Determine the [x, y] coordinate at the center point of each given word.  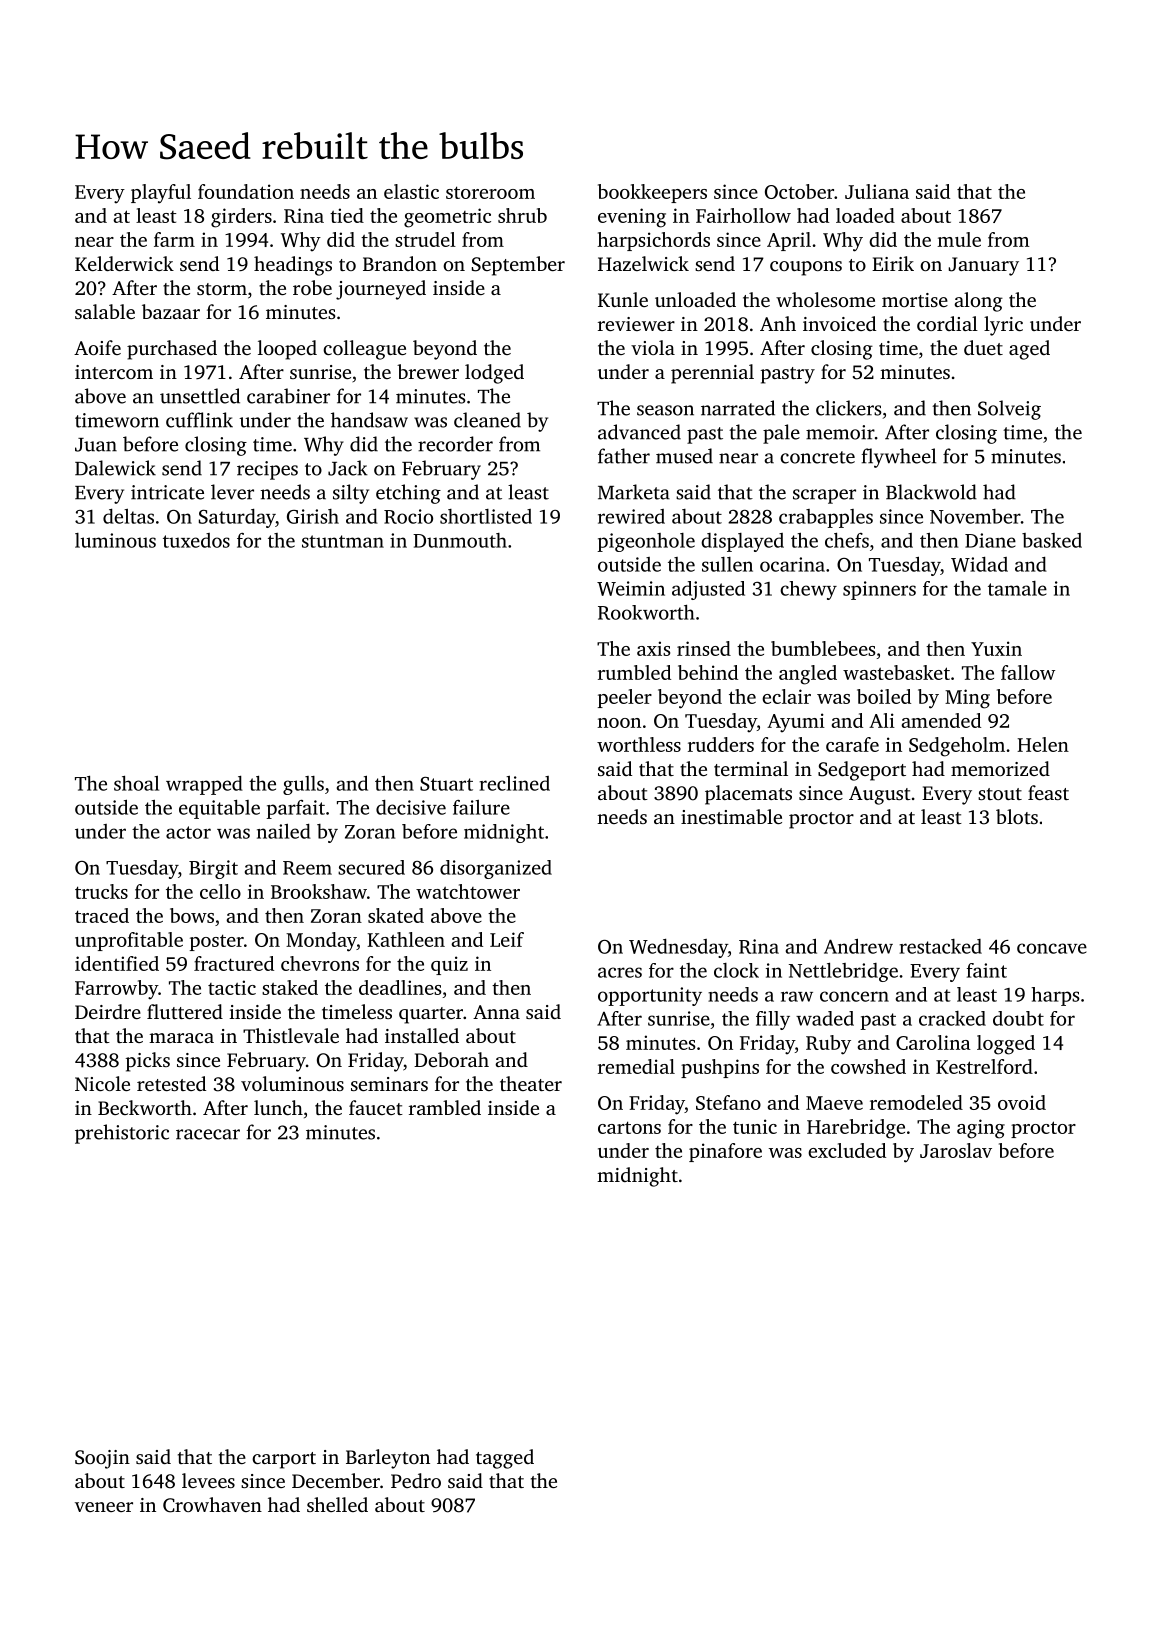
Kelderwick [124, 263]
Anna [496, 1012]
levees [208, 1480]
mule [959, 239]
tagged [505, 1459]
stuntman [343, 541]
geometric [447, 218]
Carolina [933, 1042]
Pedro [416, 1480]
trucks [101, 891]
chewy [808, 590]
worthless [639, 744]
